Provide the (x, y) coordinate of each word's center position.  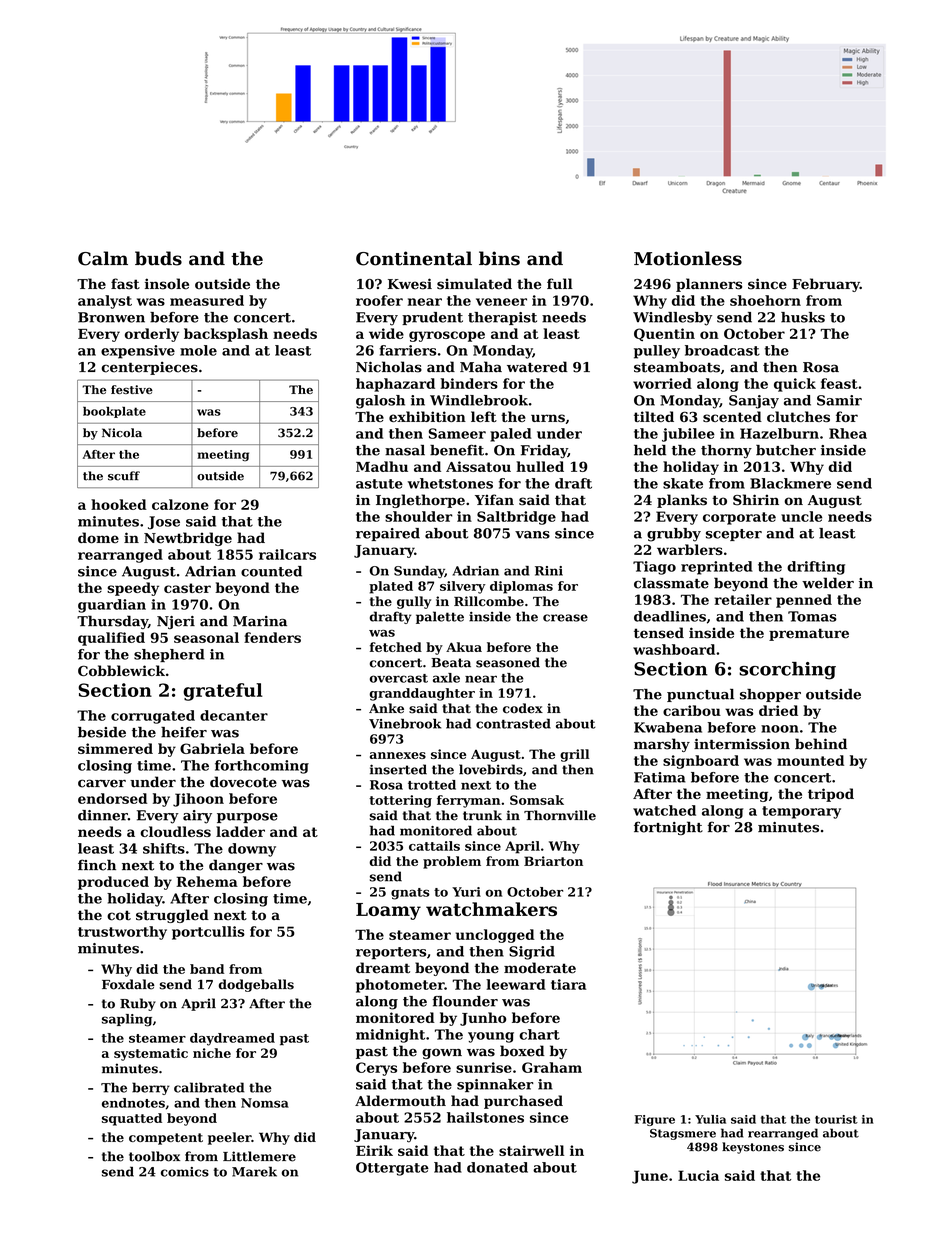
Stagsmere (683, 1134)
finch (97, 865)
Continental (414, 258)
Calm (103, 258)
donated (497, 1167)
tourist (836, 1119)
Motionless (688, 258)
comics (185, 1172)
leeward (516, 984)
